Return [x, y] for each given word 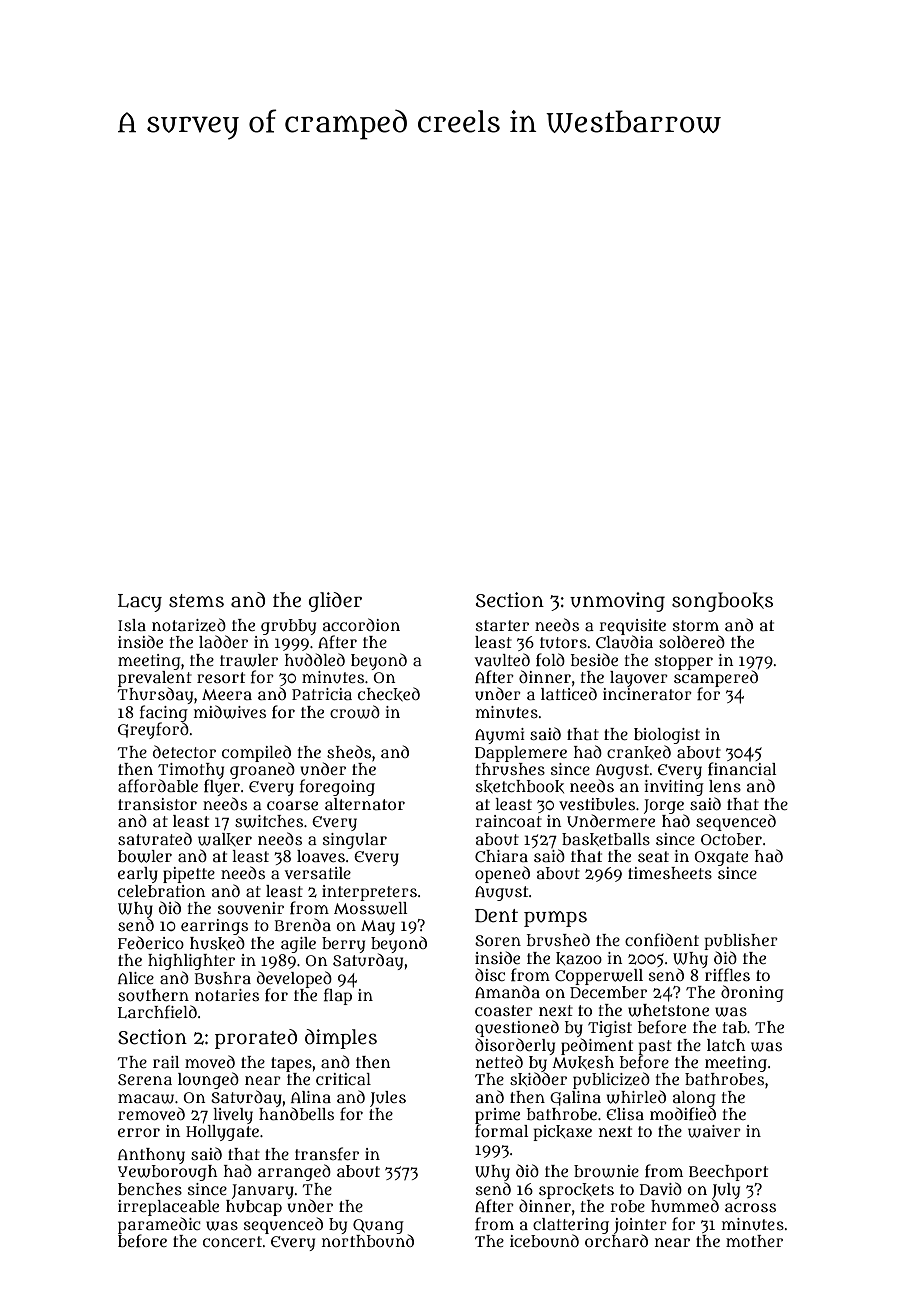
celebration [161, 891]
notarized [189, 624]
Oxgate [721, 858]
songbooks [722, 602]
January [263, 1191]
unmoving [617, 602]
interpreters [369, 893]
